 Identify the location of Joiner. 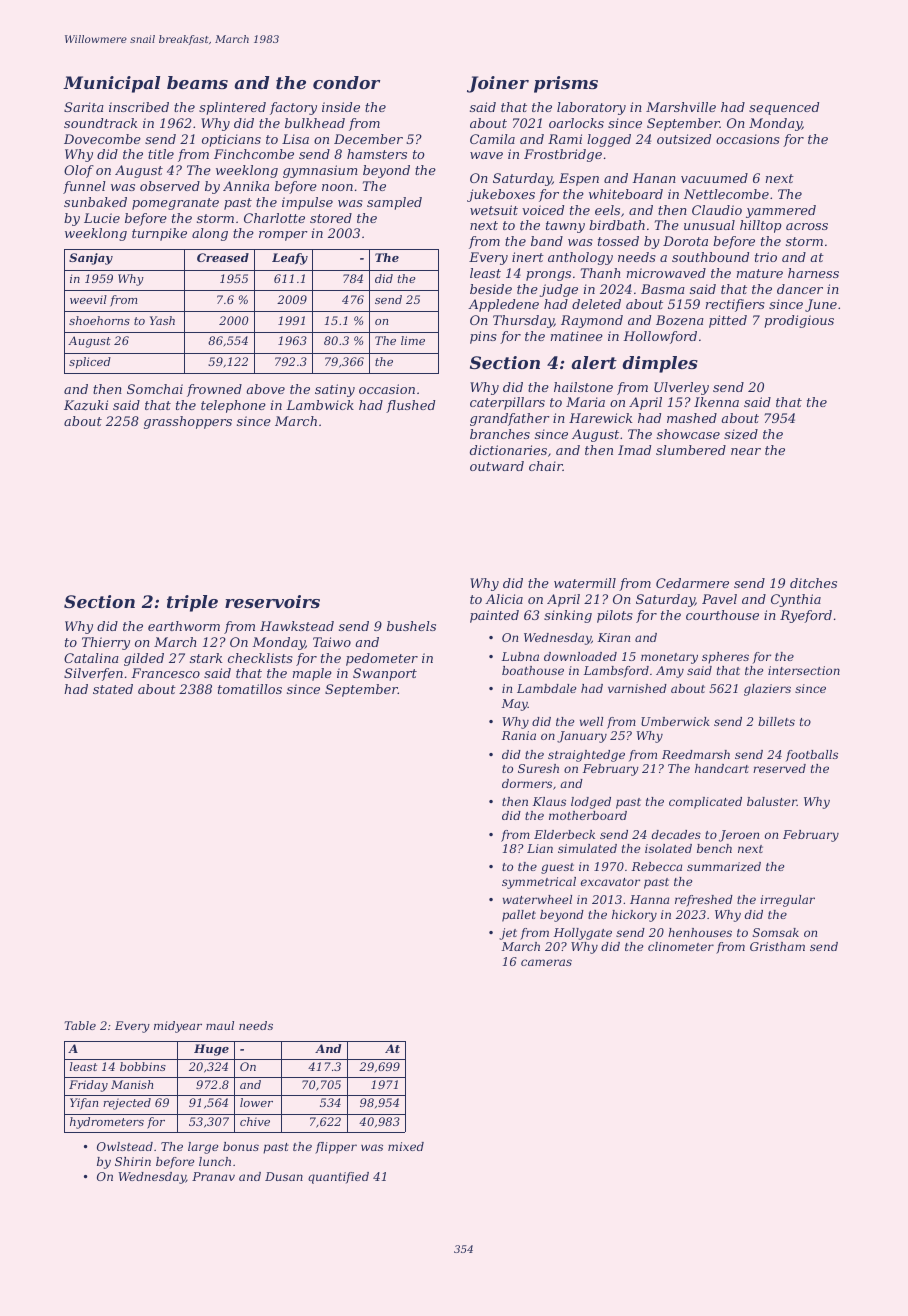
(498, 84).
